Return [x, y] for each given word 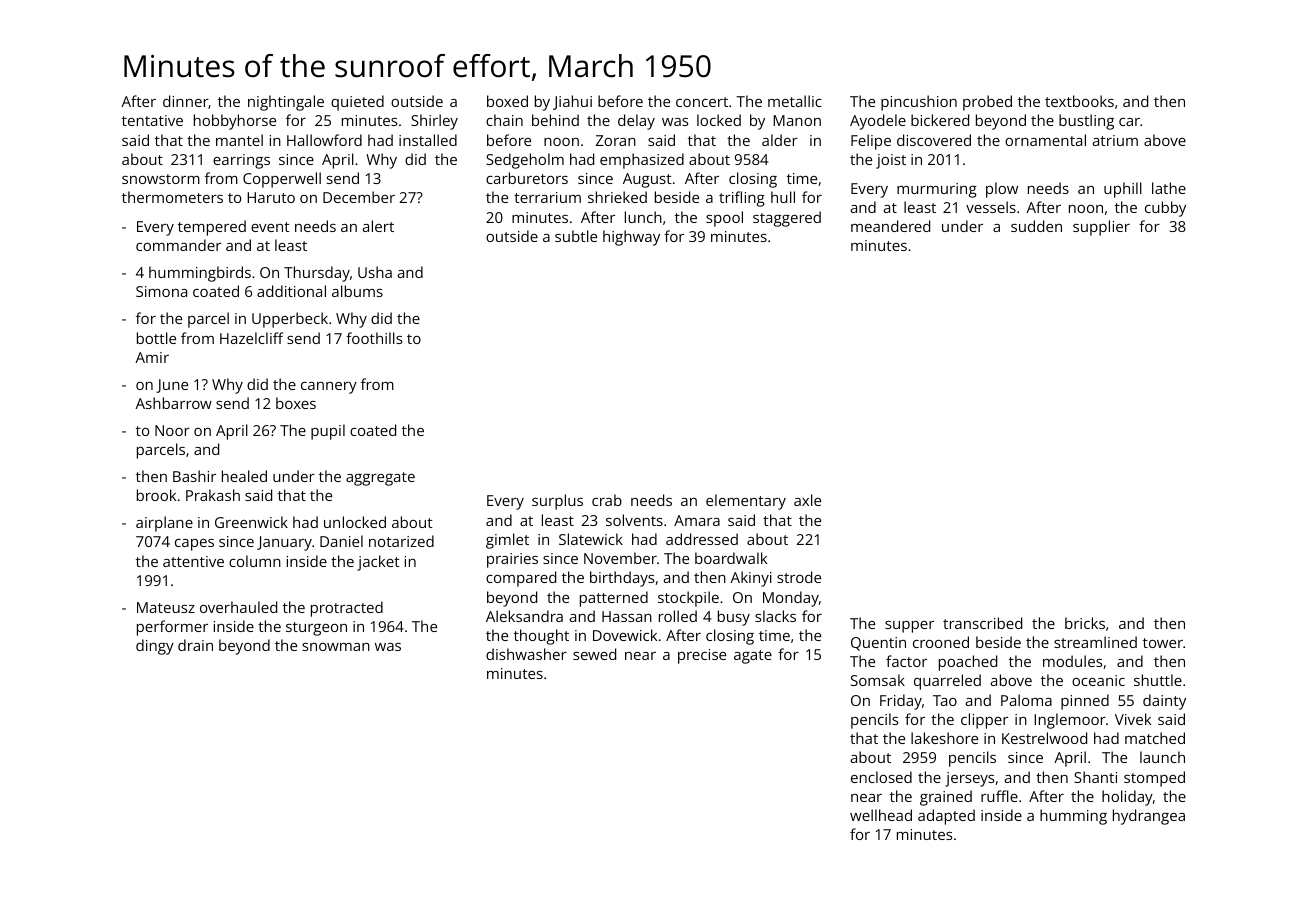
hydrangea [1149, 817]
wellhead [881, 815]
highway [631, 238]
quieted [357, 103]
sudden [1036, 226]
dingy [155, 647]
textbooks [1079, 101]
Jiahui [572, 102]
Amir [152, 357]
